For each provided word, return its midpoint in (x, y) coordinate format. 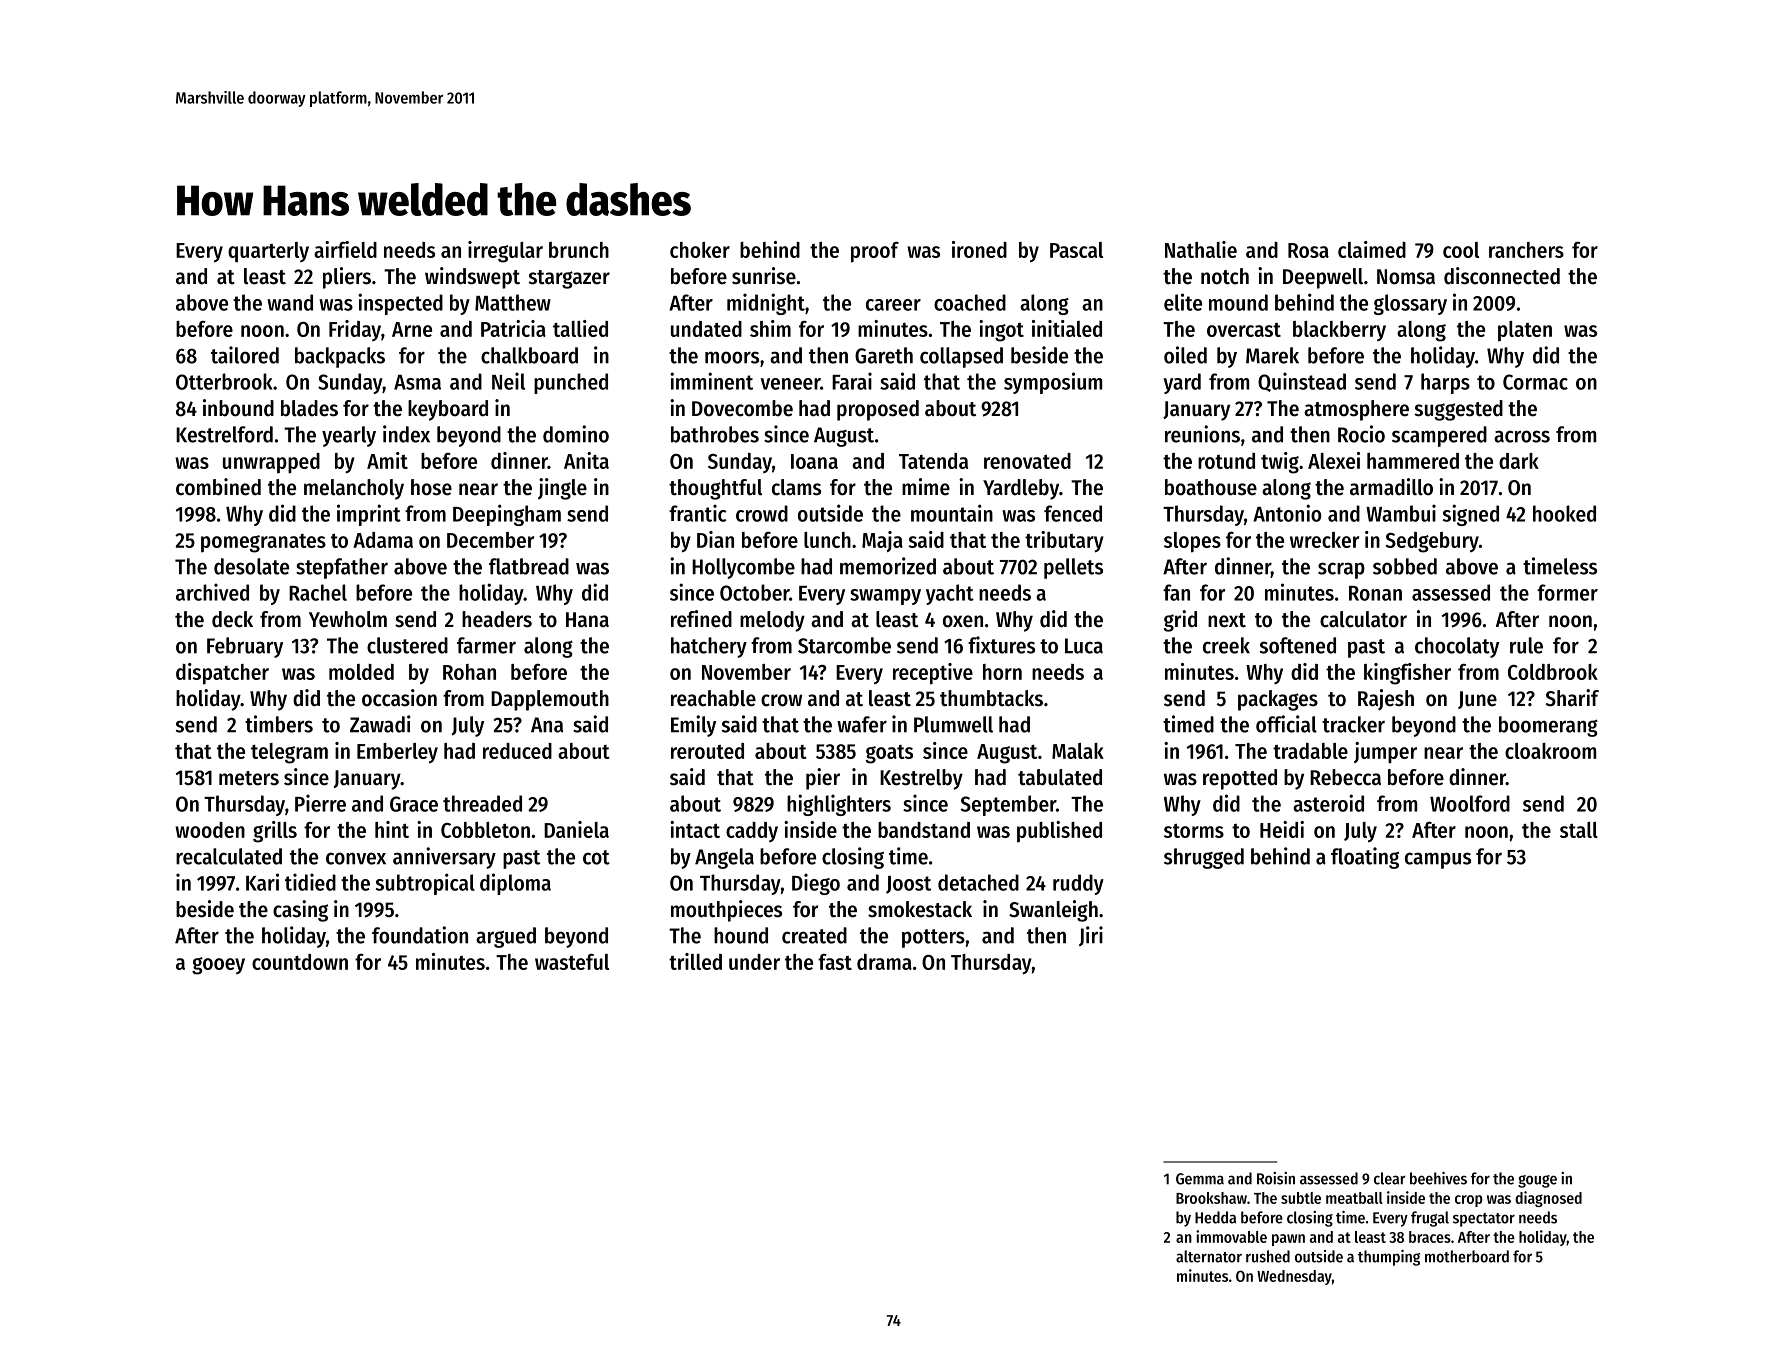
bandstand (924, 830)
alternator (1209, 1256)
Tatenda (933, 461)
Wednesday (1294, 1277)
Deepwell (1323, 278)
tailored (245, 355)
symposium (1053, 383)
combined (218, 487)
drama (884, 962)
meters (249, 778)
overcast (1244, 330)
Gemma (1200, 1179)
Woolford (1470, 803)
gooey (218, 966)
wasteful (572, 962)
